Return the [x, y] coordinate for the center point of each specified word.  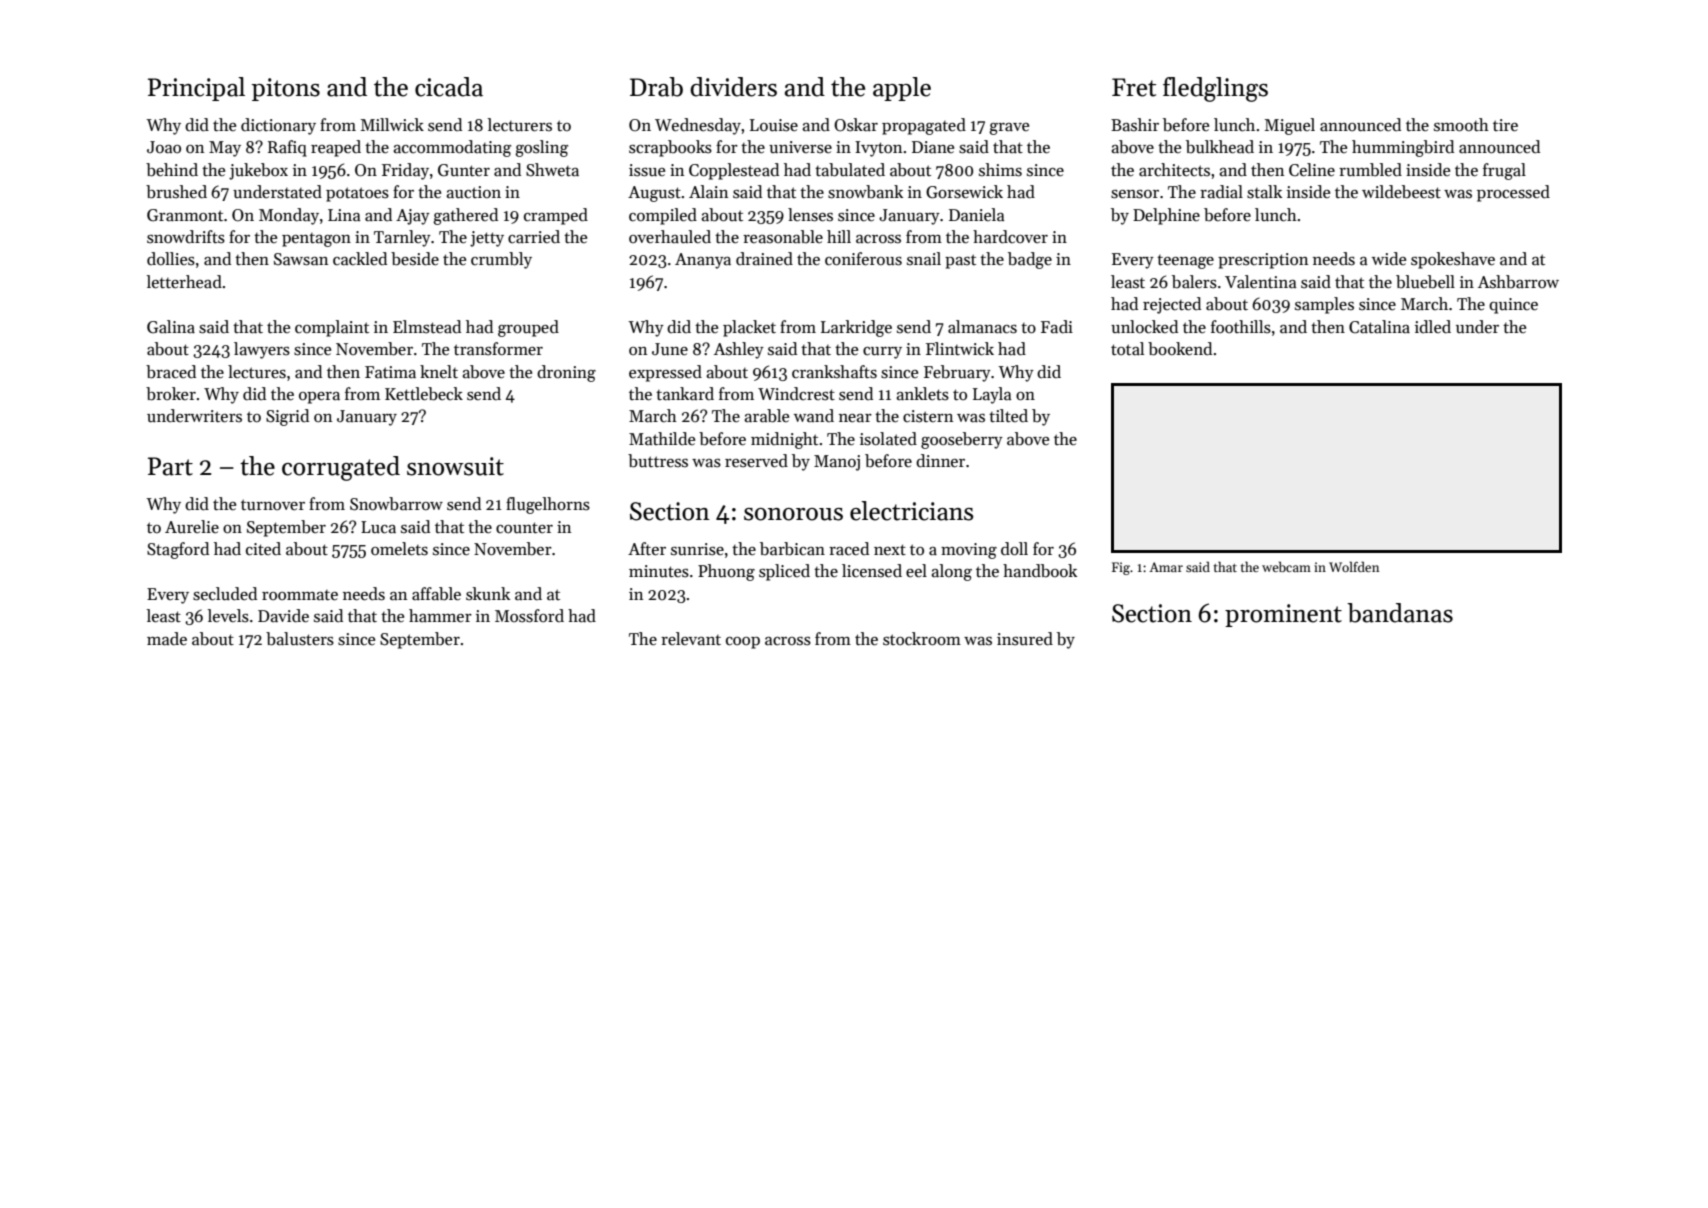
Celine [1312, 170]
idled [1433, 326]
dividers [733, 87]
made [167, 639]
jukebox [258, 171]
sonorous [793, 514]
